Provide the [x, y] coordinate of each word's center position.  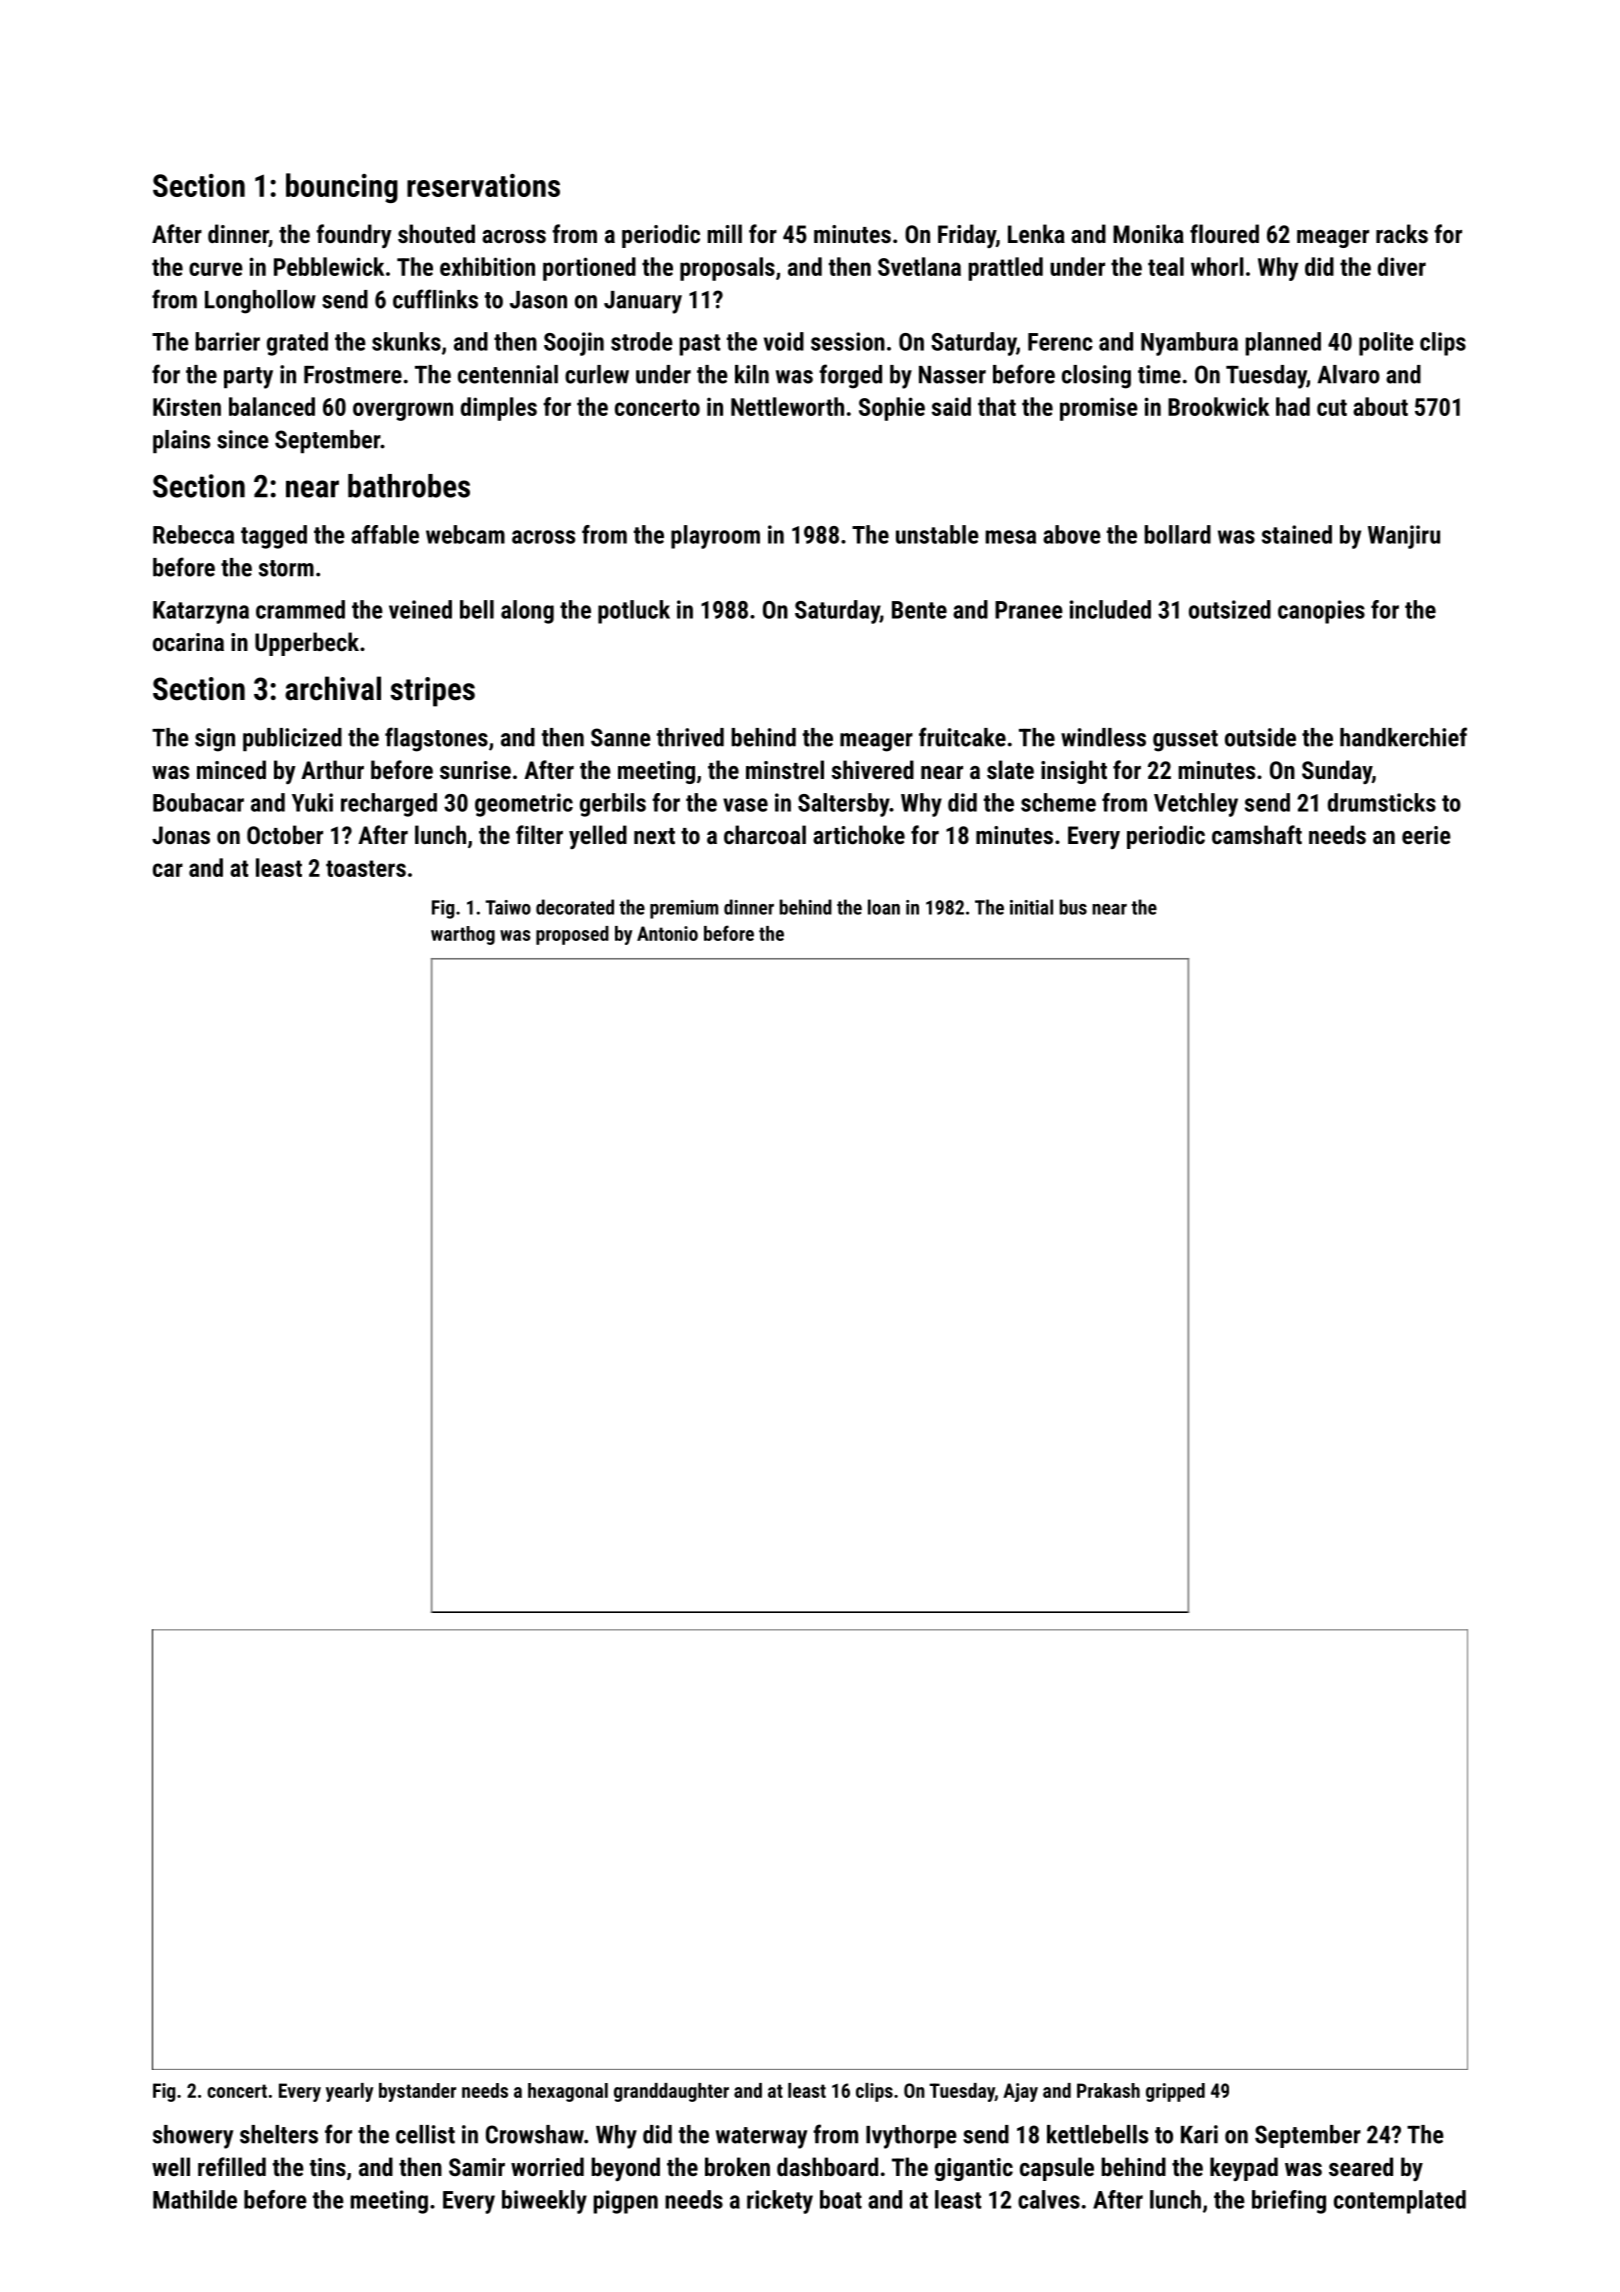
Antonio [667, 933]
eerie [1426, 835]
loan [884, 907]
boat [841, 2199]
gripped [1175, 2092]
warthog [463, 935]
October [285, 834]
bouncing [342, 188]
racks [1402, 233]
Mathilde [195, 2199]
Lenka [1036, 233]
